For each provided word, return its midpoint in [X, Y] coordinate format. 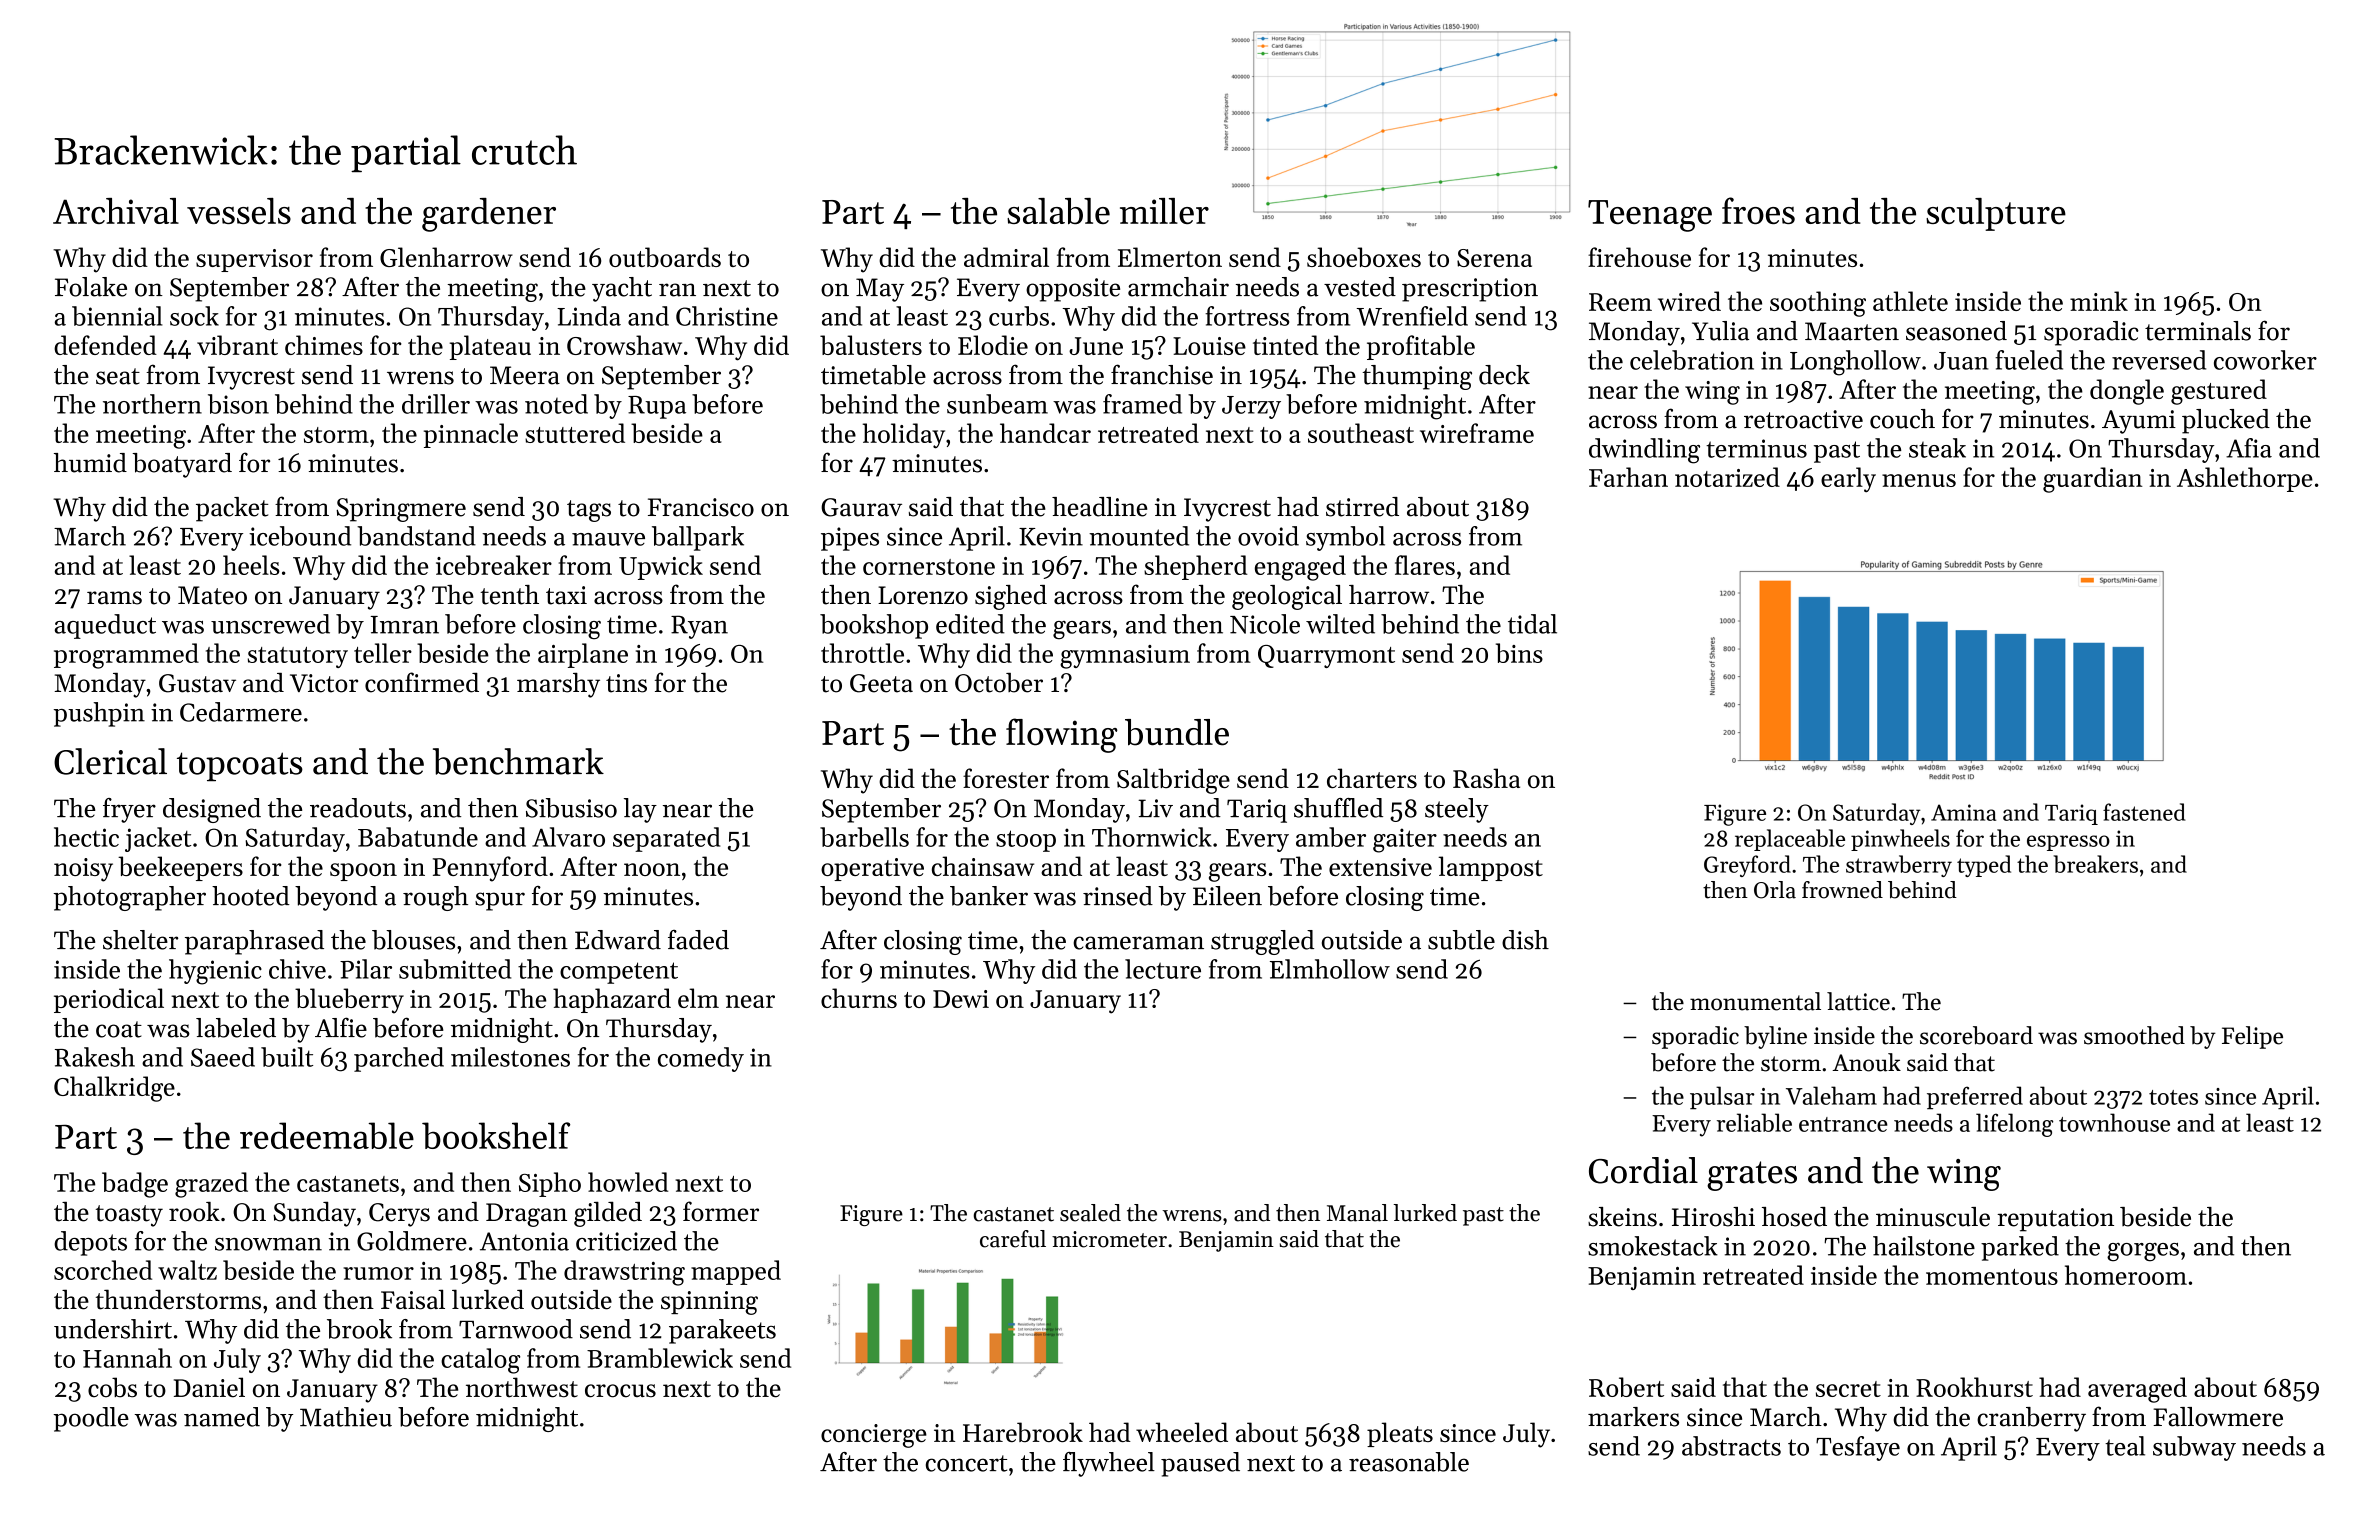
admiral [1006, 257]
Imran [405, 625]
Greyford [1747, 866]
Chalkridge [114, 1089]
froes [1758, 210]
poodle [91, 1419]
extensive [1380, 867]
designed [212, 810]
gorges [2143, 1252]
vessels [239, 211]
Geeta [881, 683]
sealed [1090, 1213]
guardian [2093, 480]
